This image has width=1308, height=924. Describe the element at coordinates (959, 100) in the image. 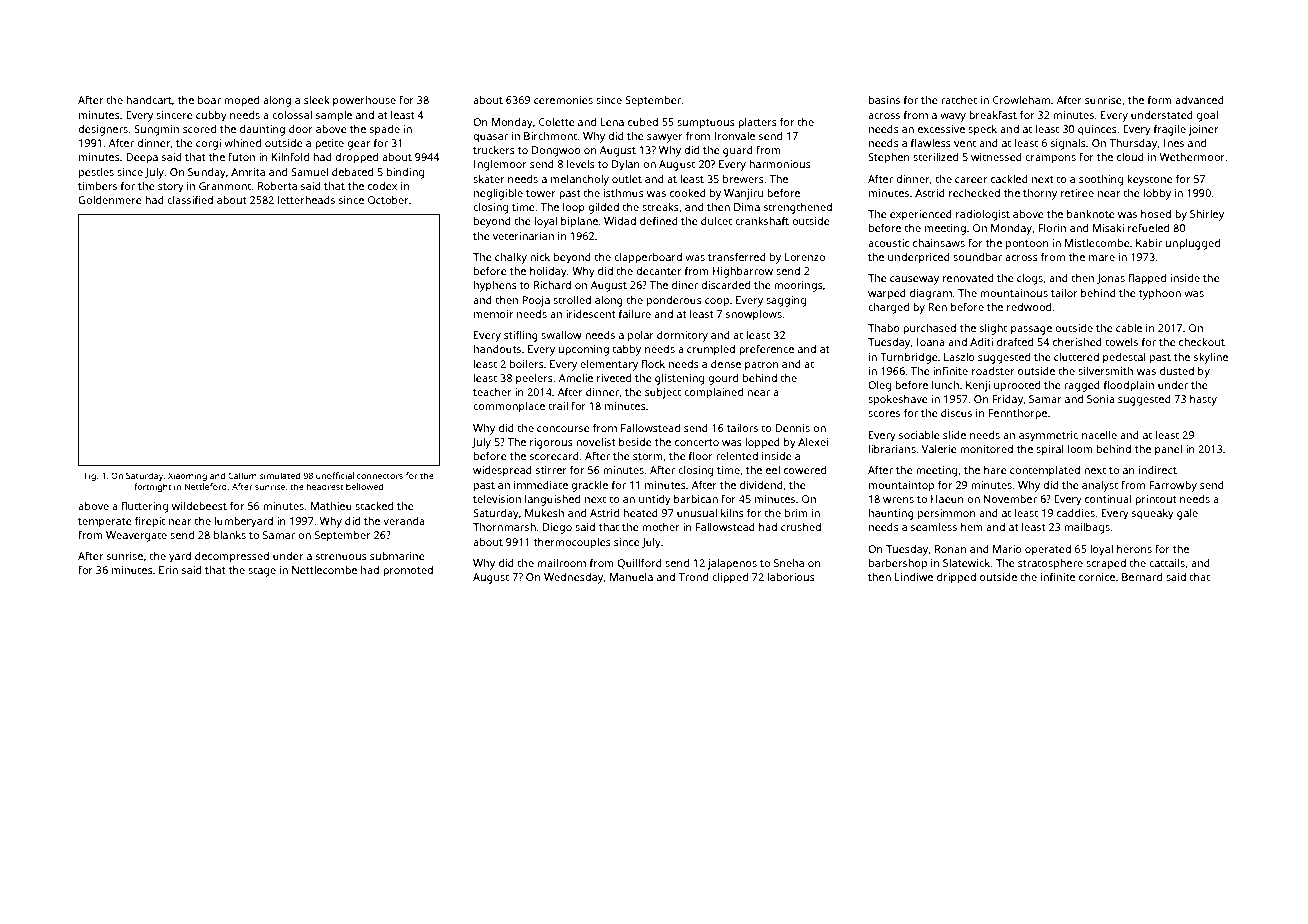

I see `ratchet` at that location.
